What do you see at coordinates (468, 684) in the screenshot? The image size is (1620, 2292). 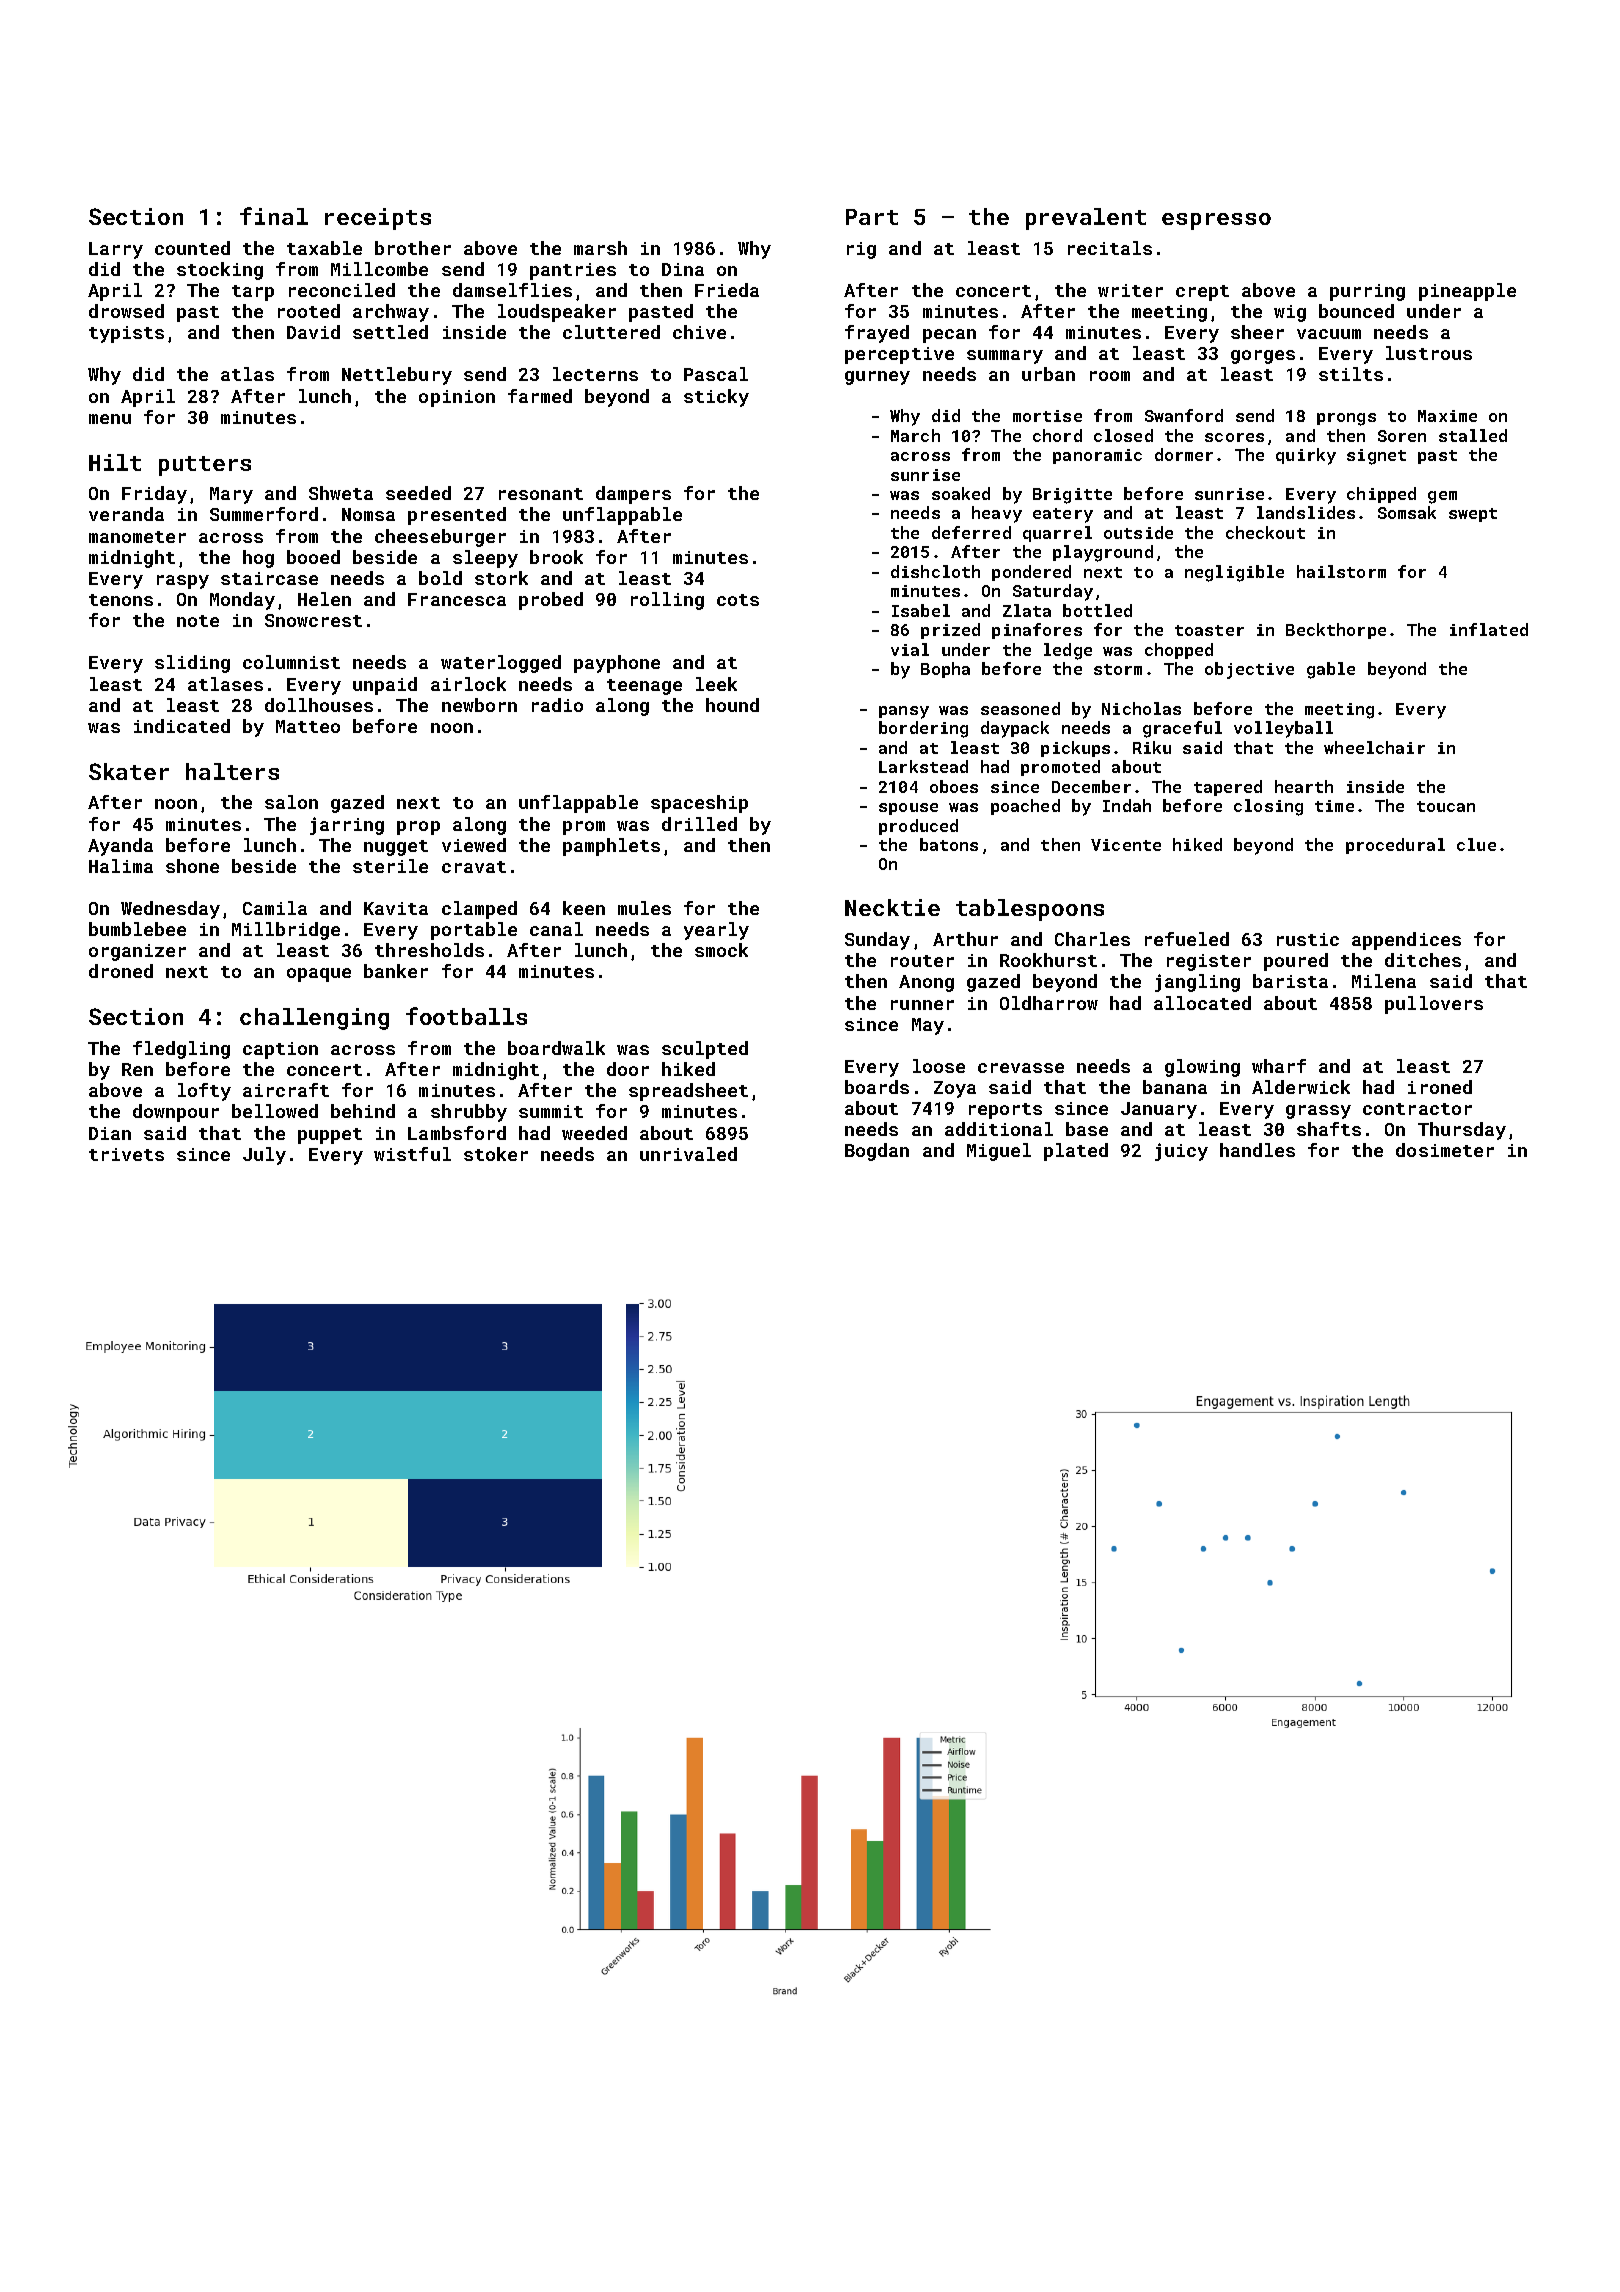 I see `airlock` at bounding box center [468, 684].
